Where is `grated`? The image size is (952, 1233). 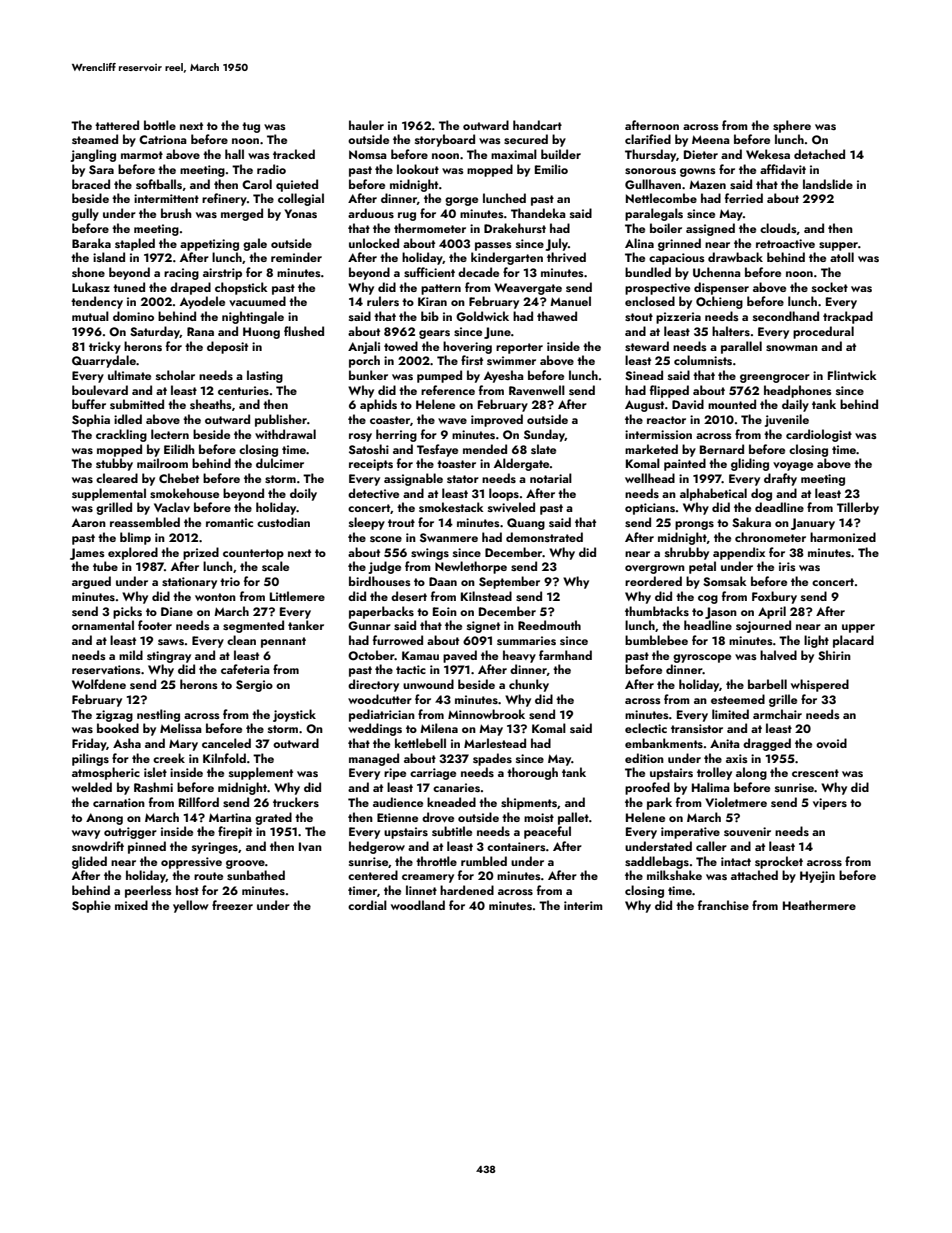 grated is located at coordinates (273, 818).
